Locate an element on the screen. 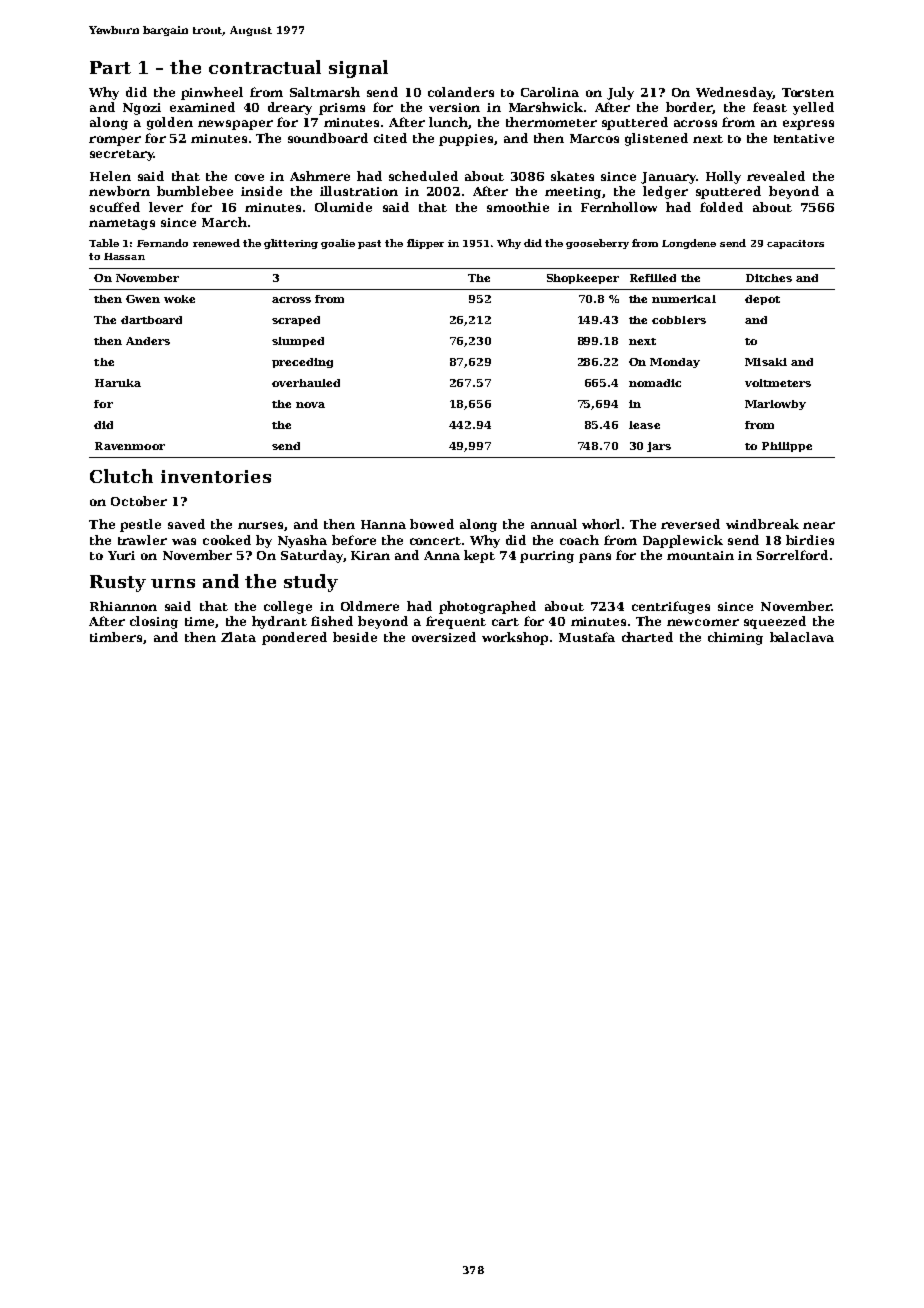  Shopkeeper is located at coordinates (583, 279).
